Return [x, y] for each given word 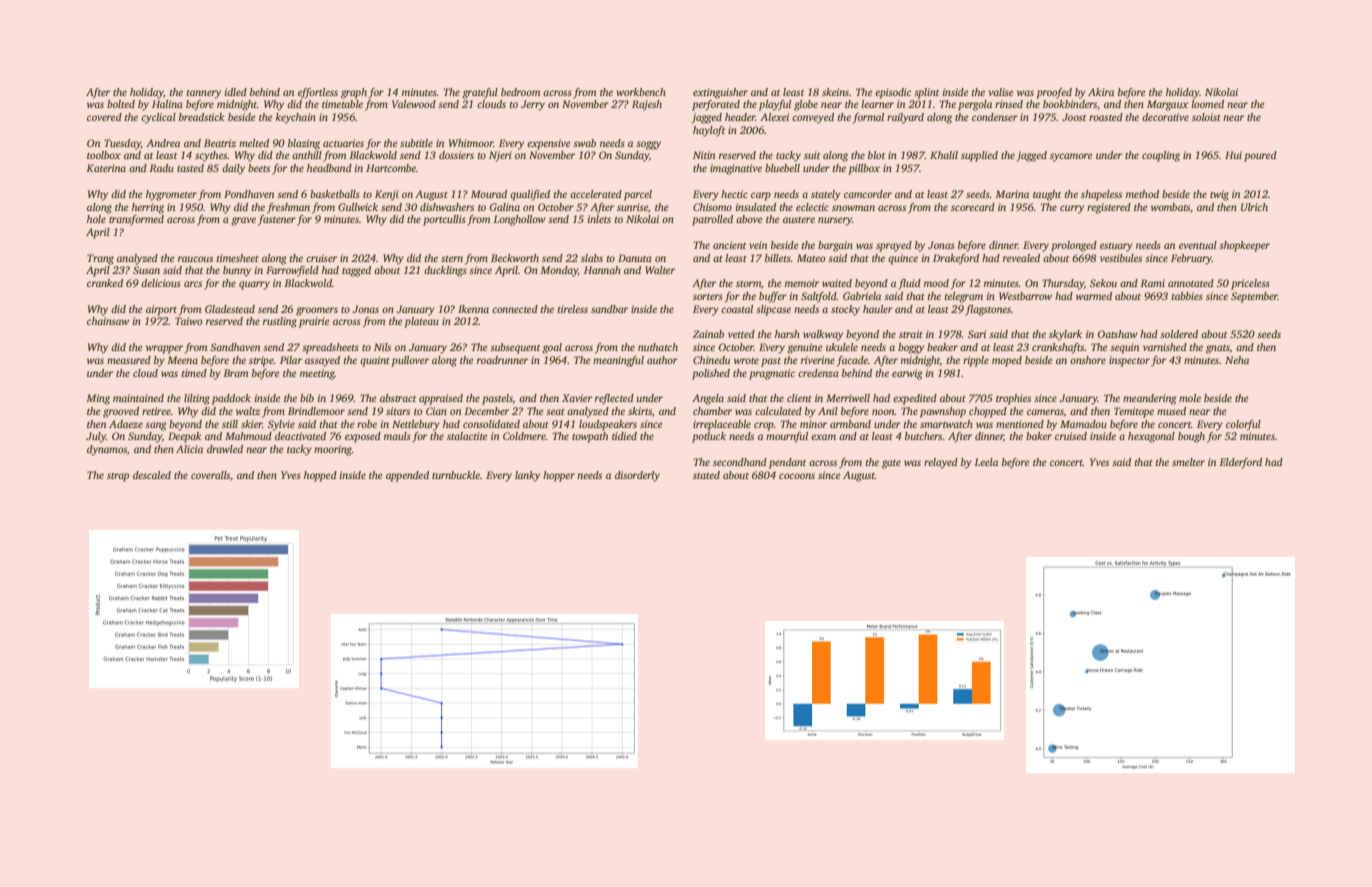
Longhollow [519, 220]
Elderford [1240, 463]
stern [452, 258]
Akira [1101, 92]
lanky [527, 476]
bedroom [520, 92]
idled [236, 92]
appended [407, 476]
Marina [1012, 194]
